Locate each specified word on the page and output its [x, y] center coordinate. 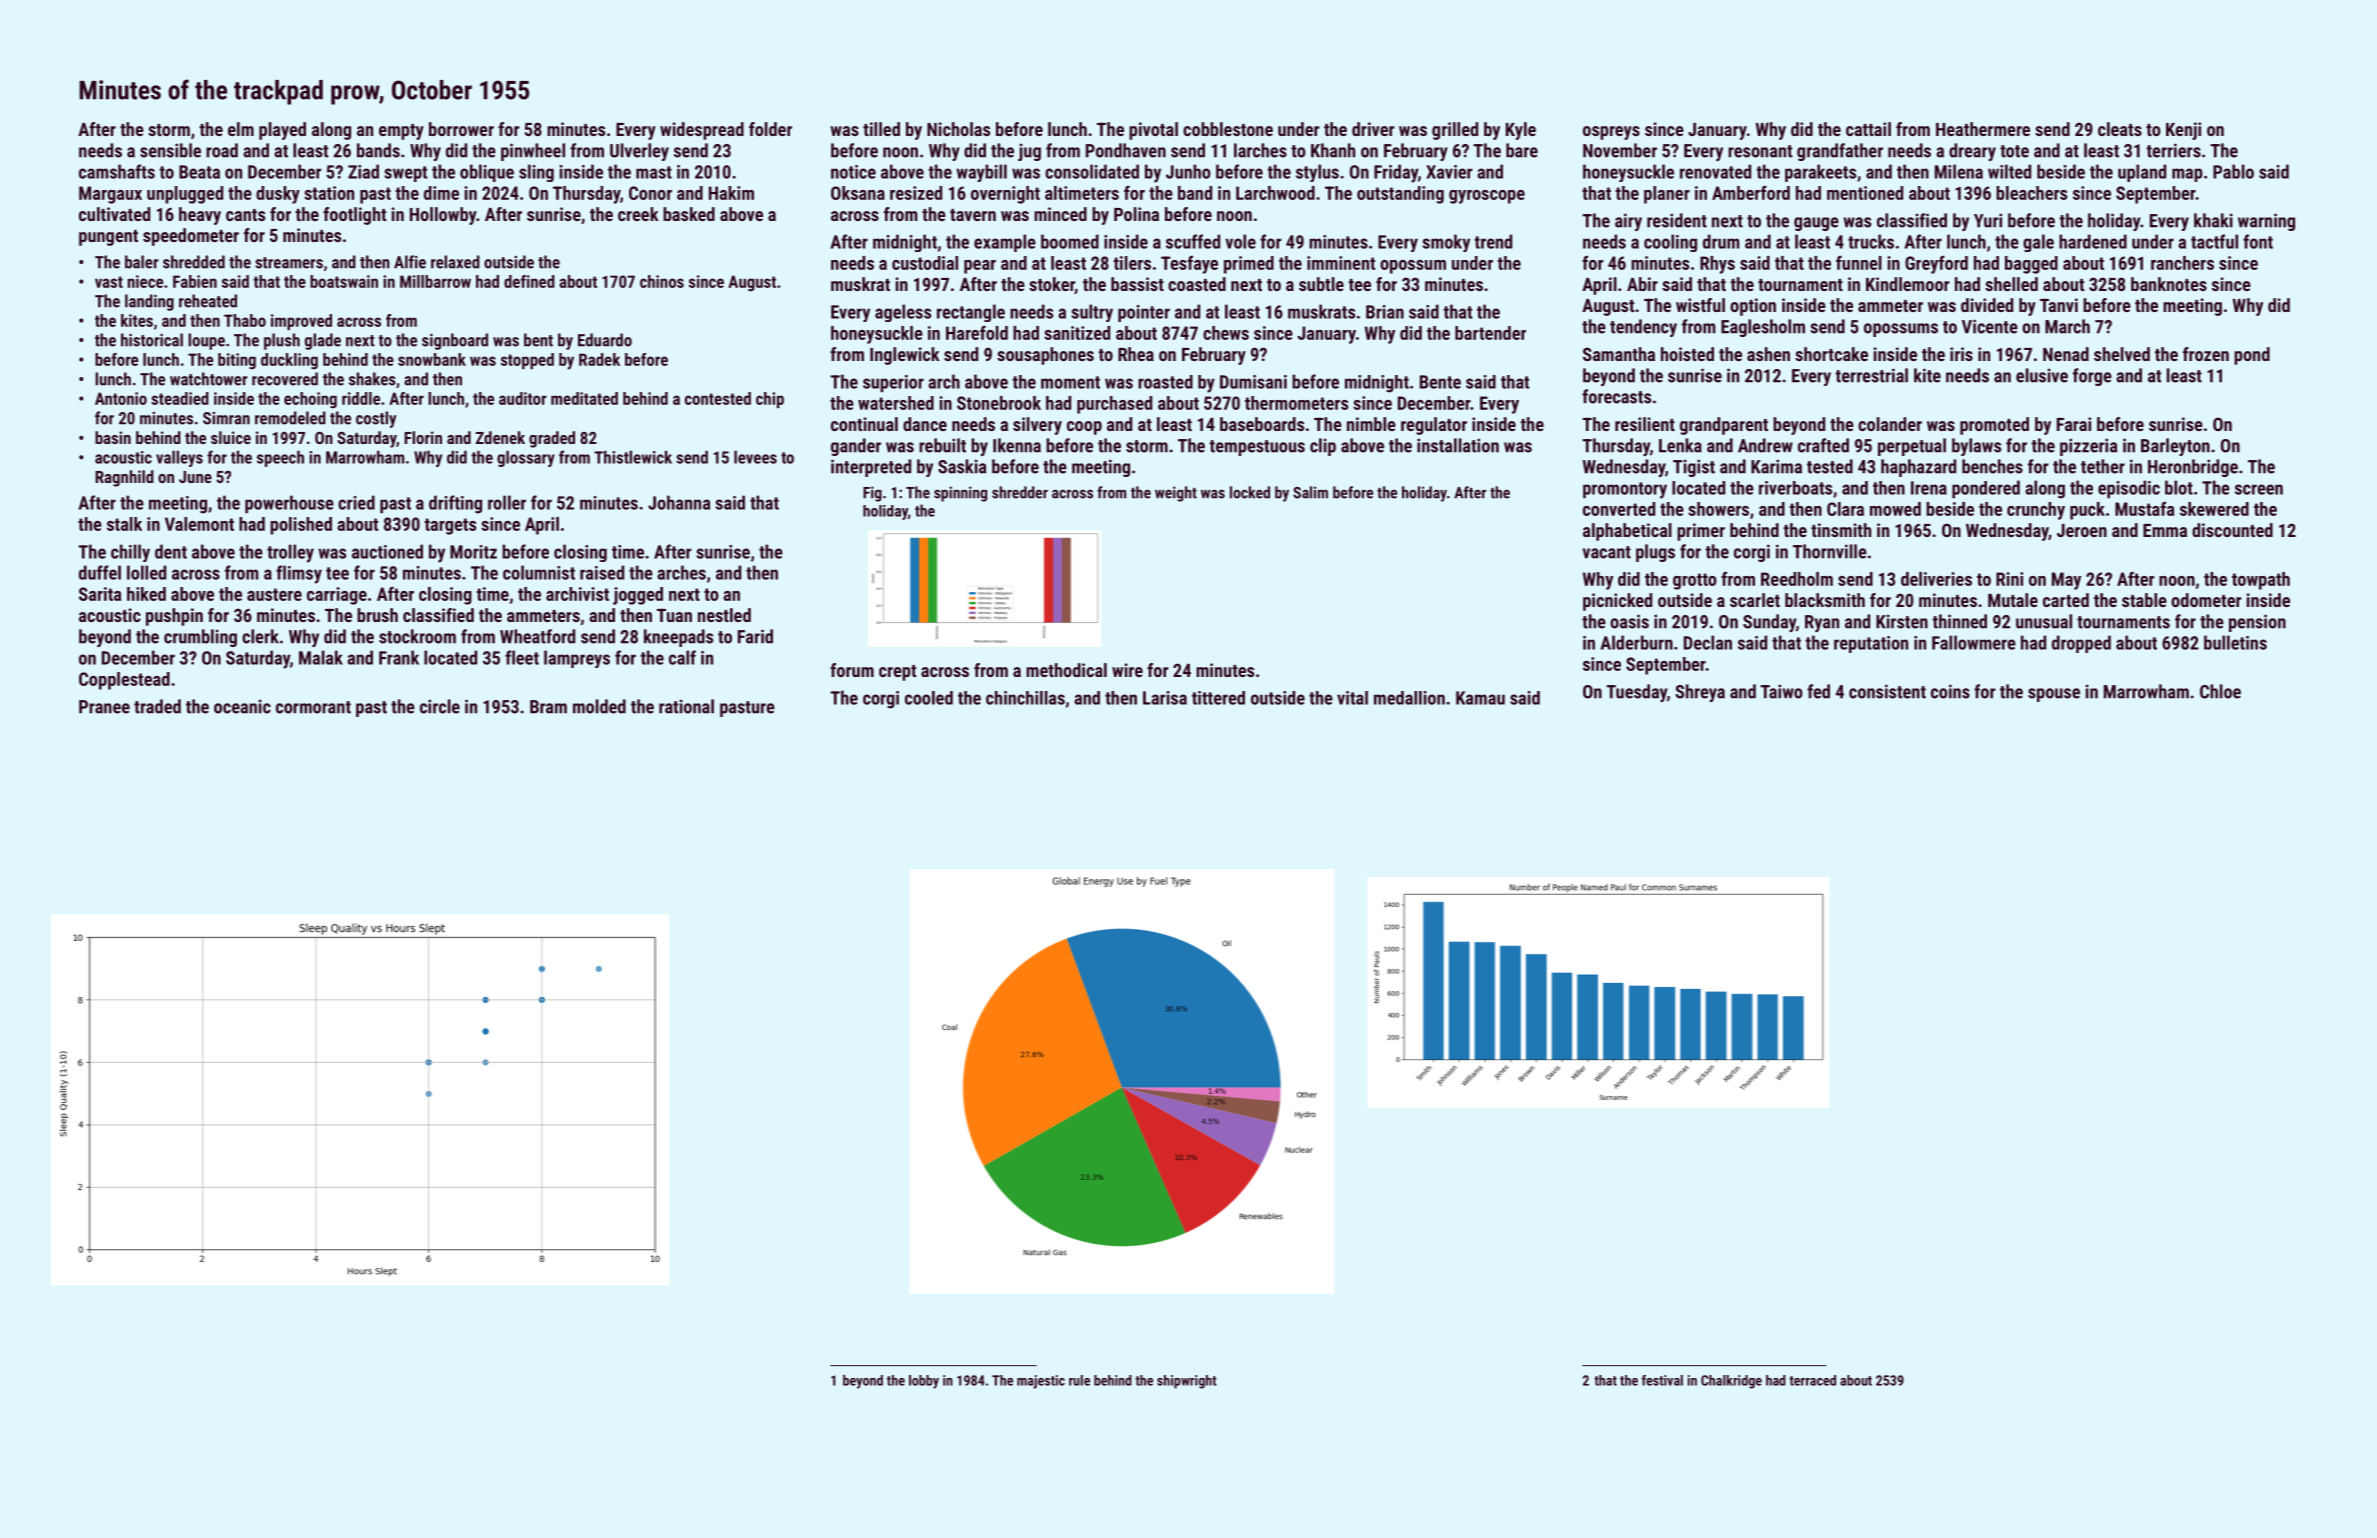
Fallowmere [1974, 642]
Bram [548, 707]
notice [853, 172]
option [1753, 307]
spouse [2054, 695]
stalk [124, 524]
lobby [924, 1382]
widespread [702, 131]
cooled [929, 698]
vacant [1607, 552]
